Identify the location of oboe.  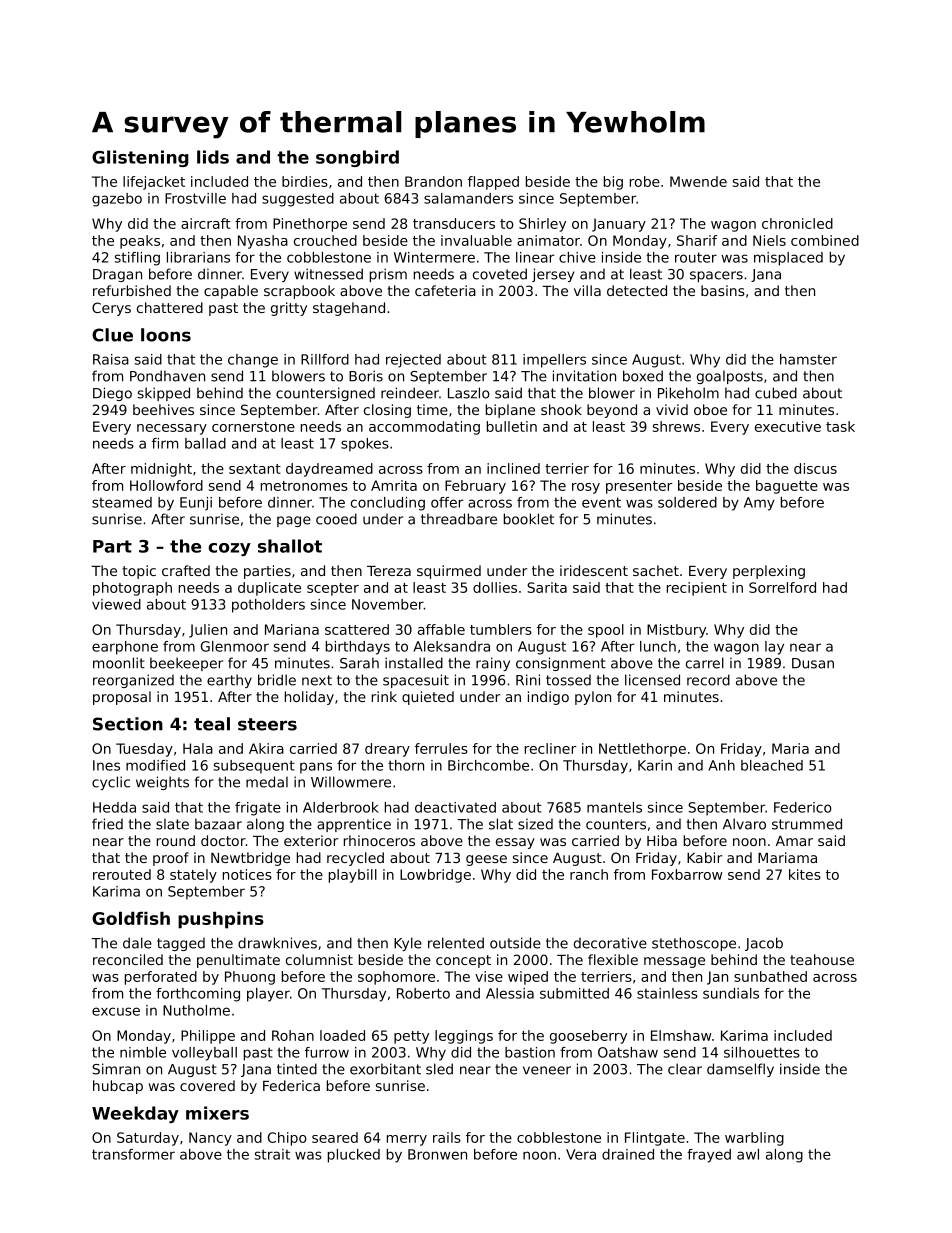
(710, 409).
